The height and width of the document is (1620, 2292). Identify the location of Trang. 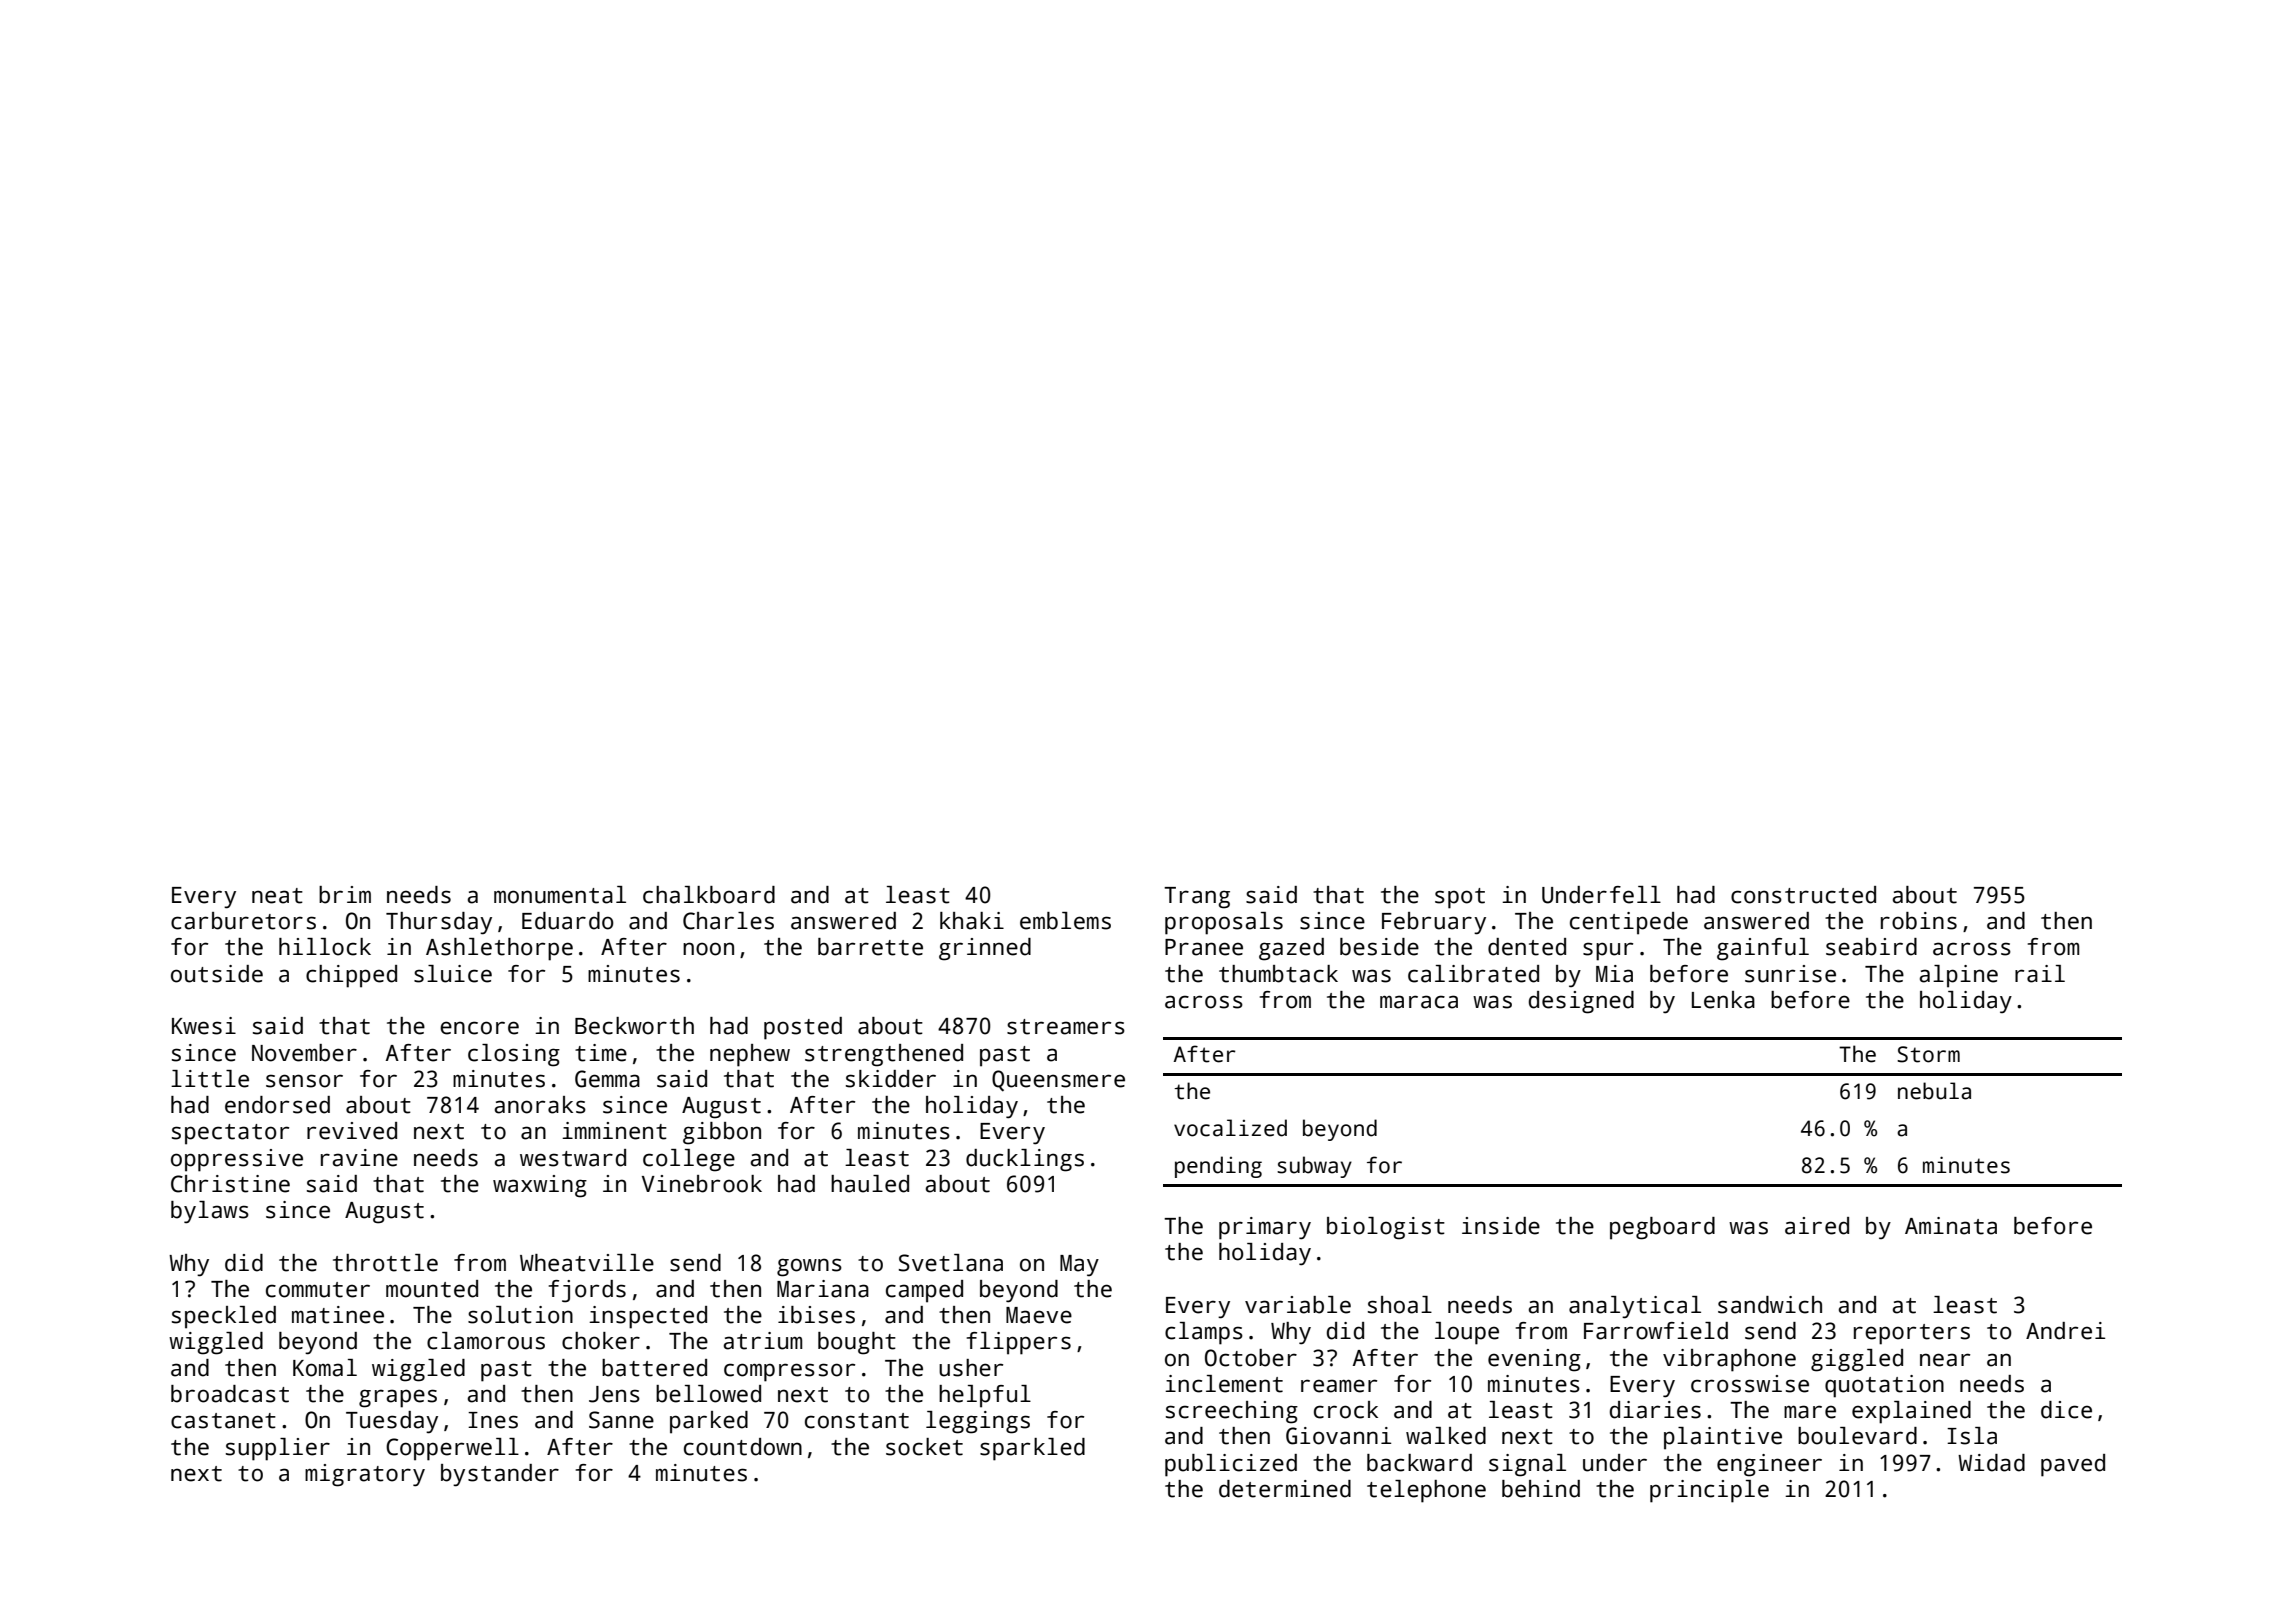
(1197, 898).
